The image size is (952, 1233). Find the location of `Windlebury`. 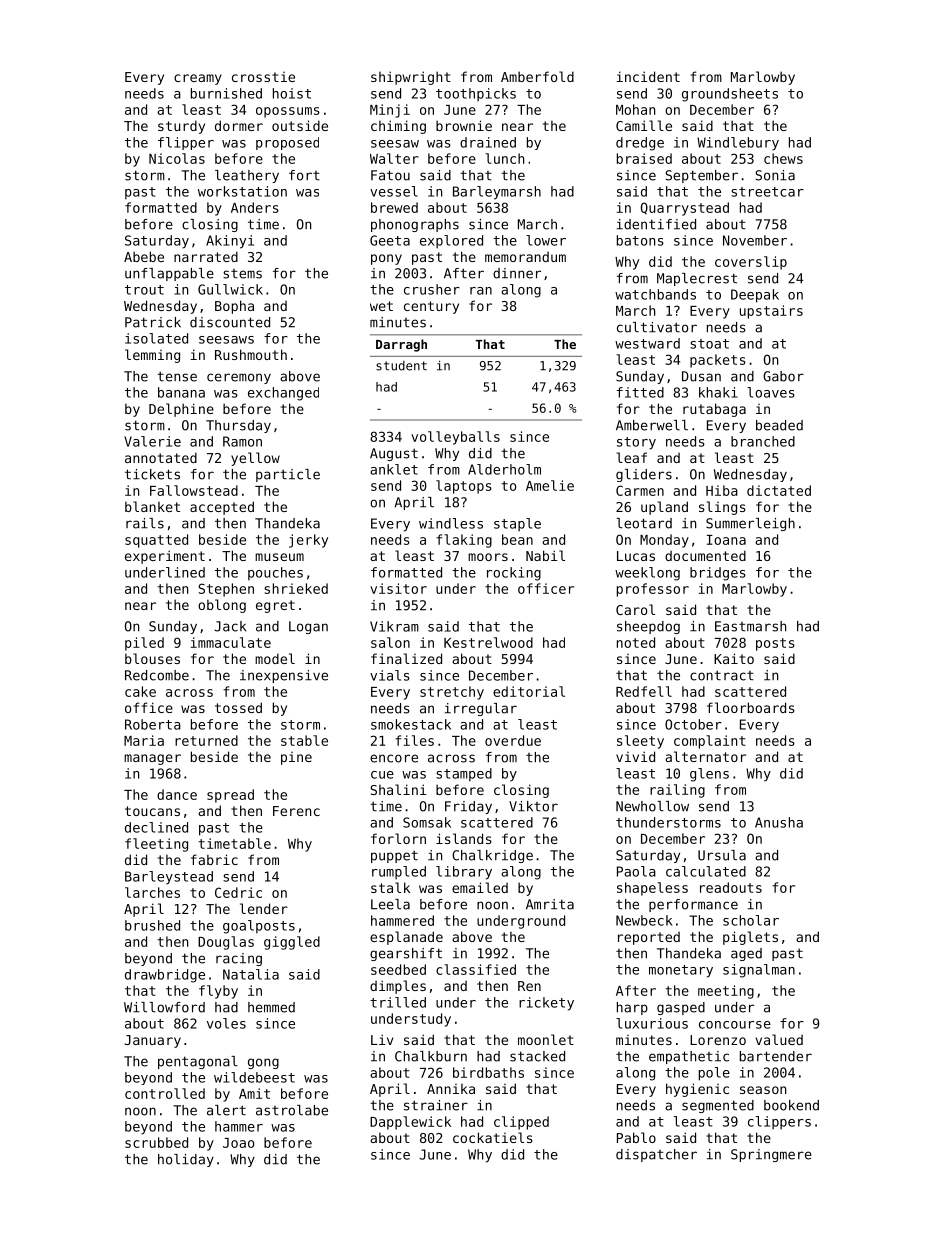

Windlebury is located at coordinates (738, 144).
